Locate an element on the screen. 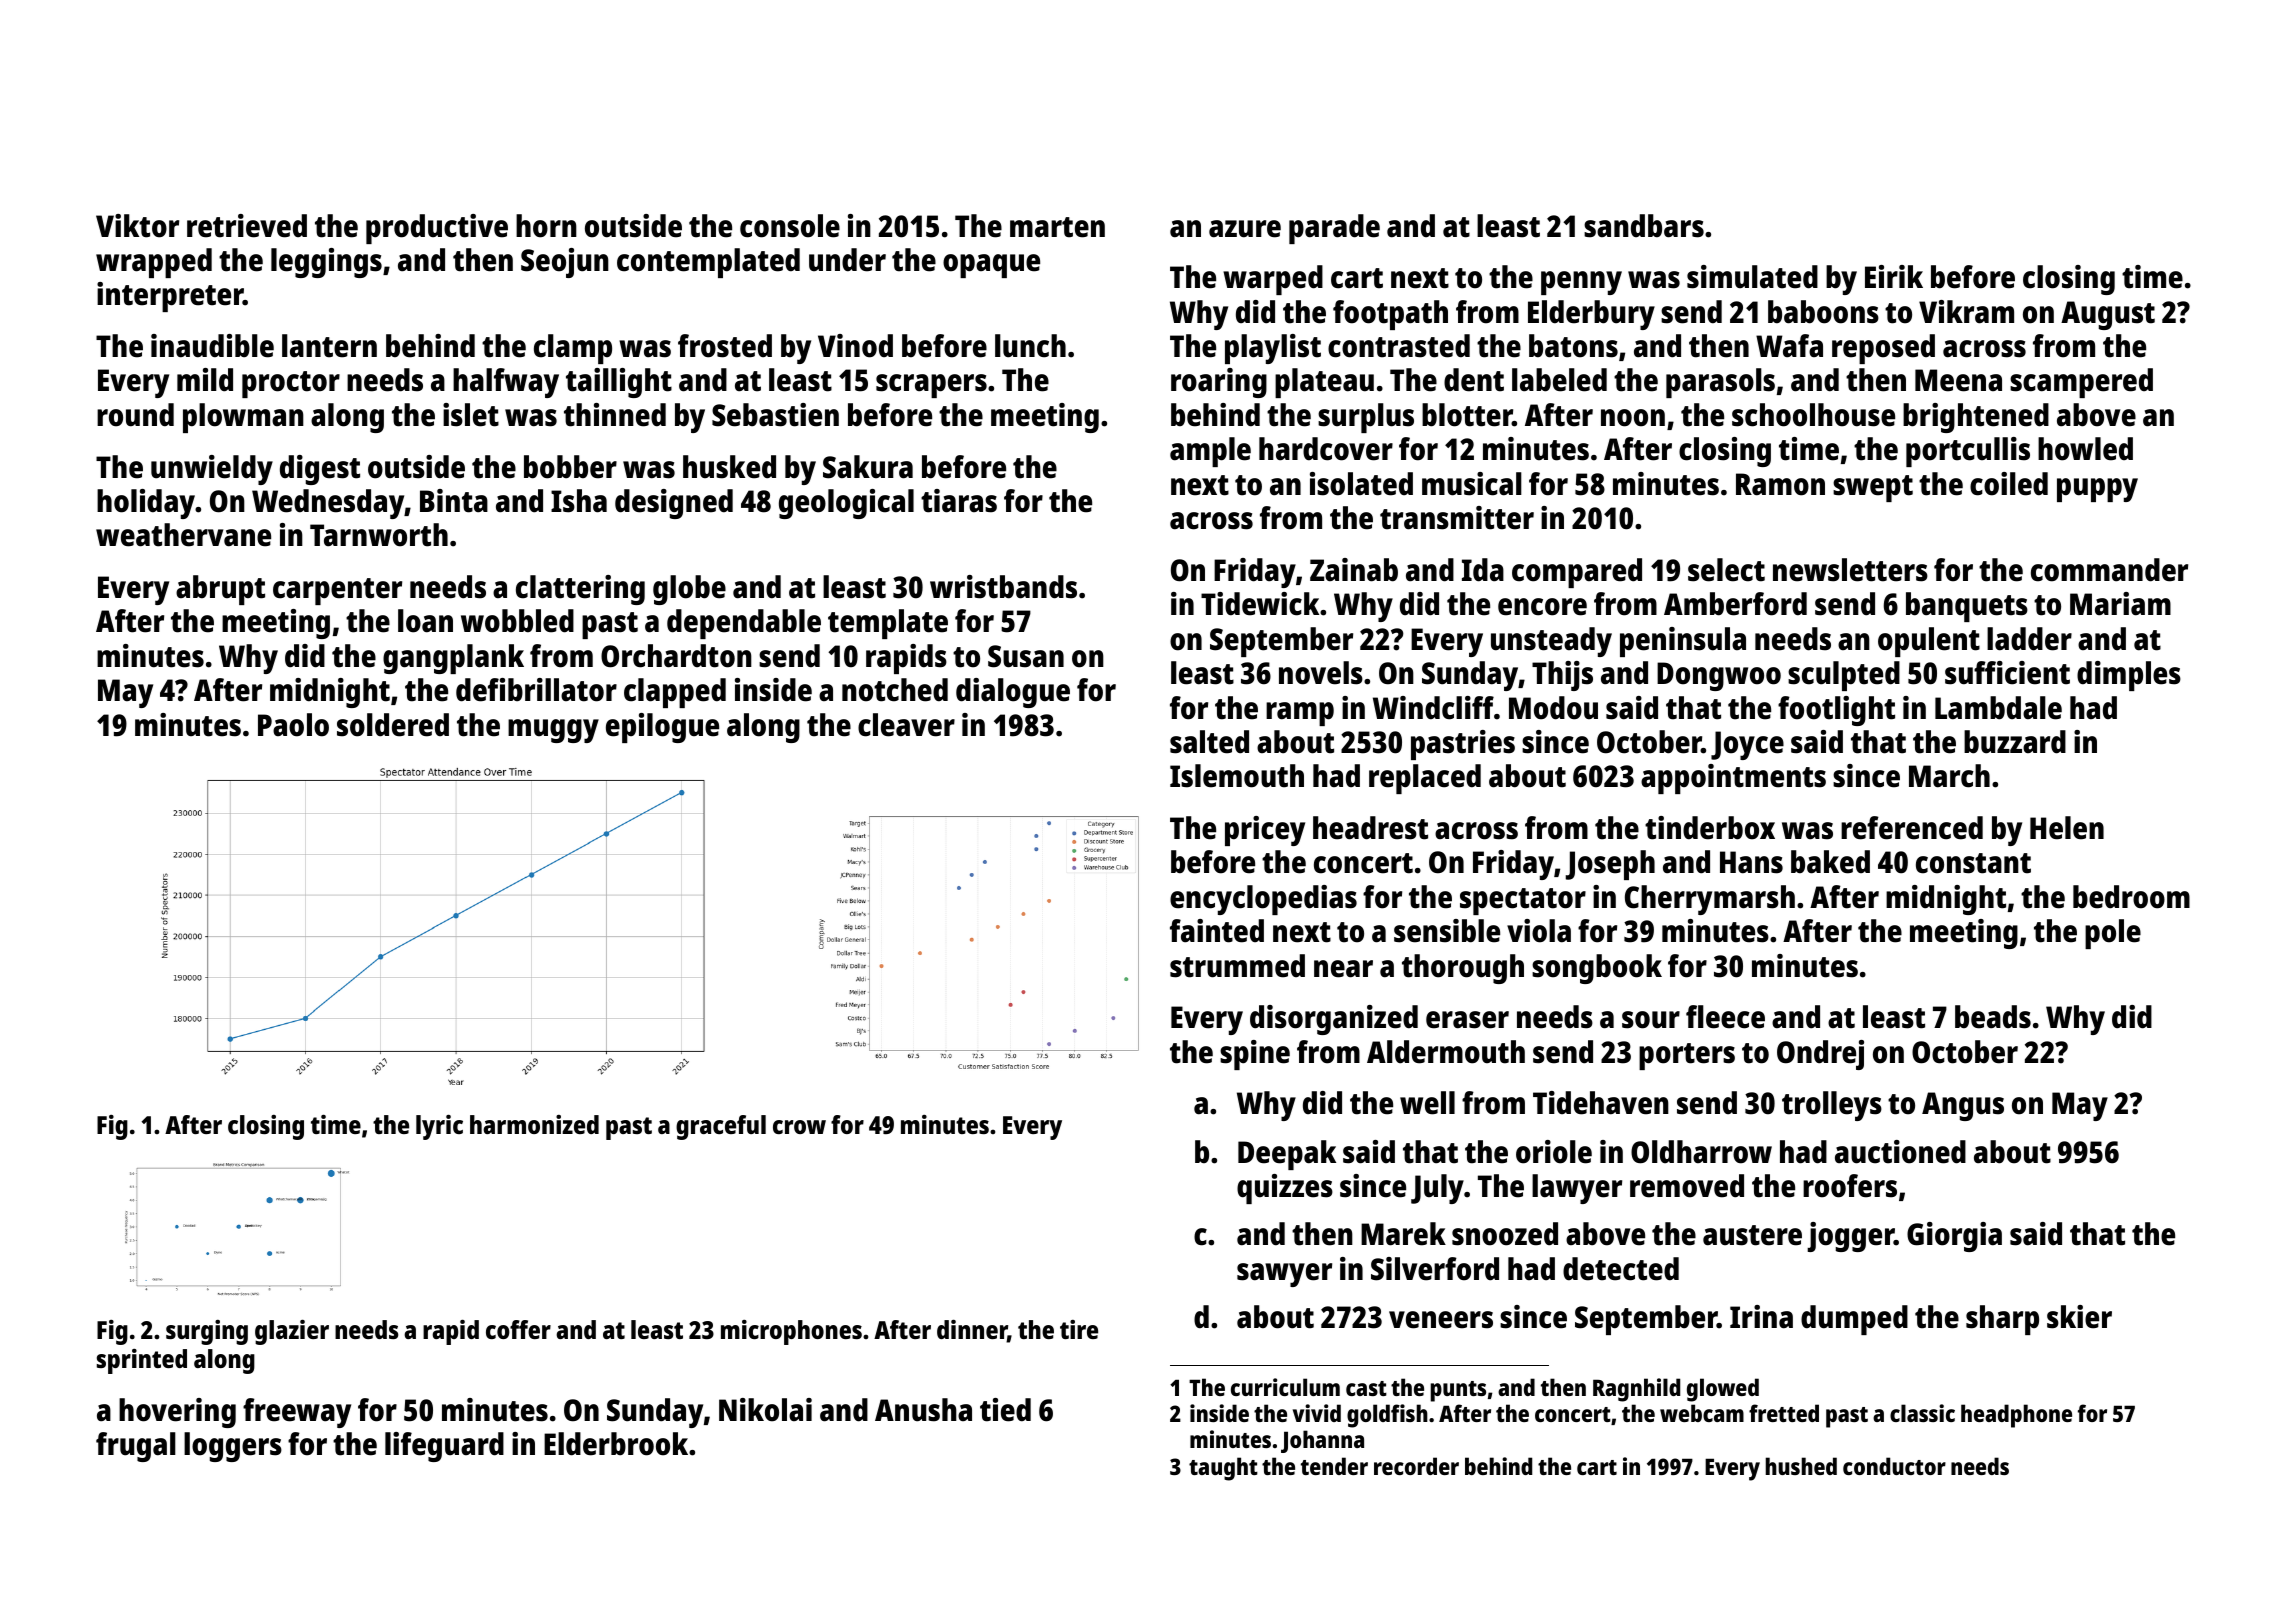 The width and height of the screenshot is (2292, 1620). inaudible is located at coordinates (212, 346).
